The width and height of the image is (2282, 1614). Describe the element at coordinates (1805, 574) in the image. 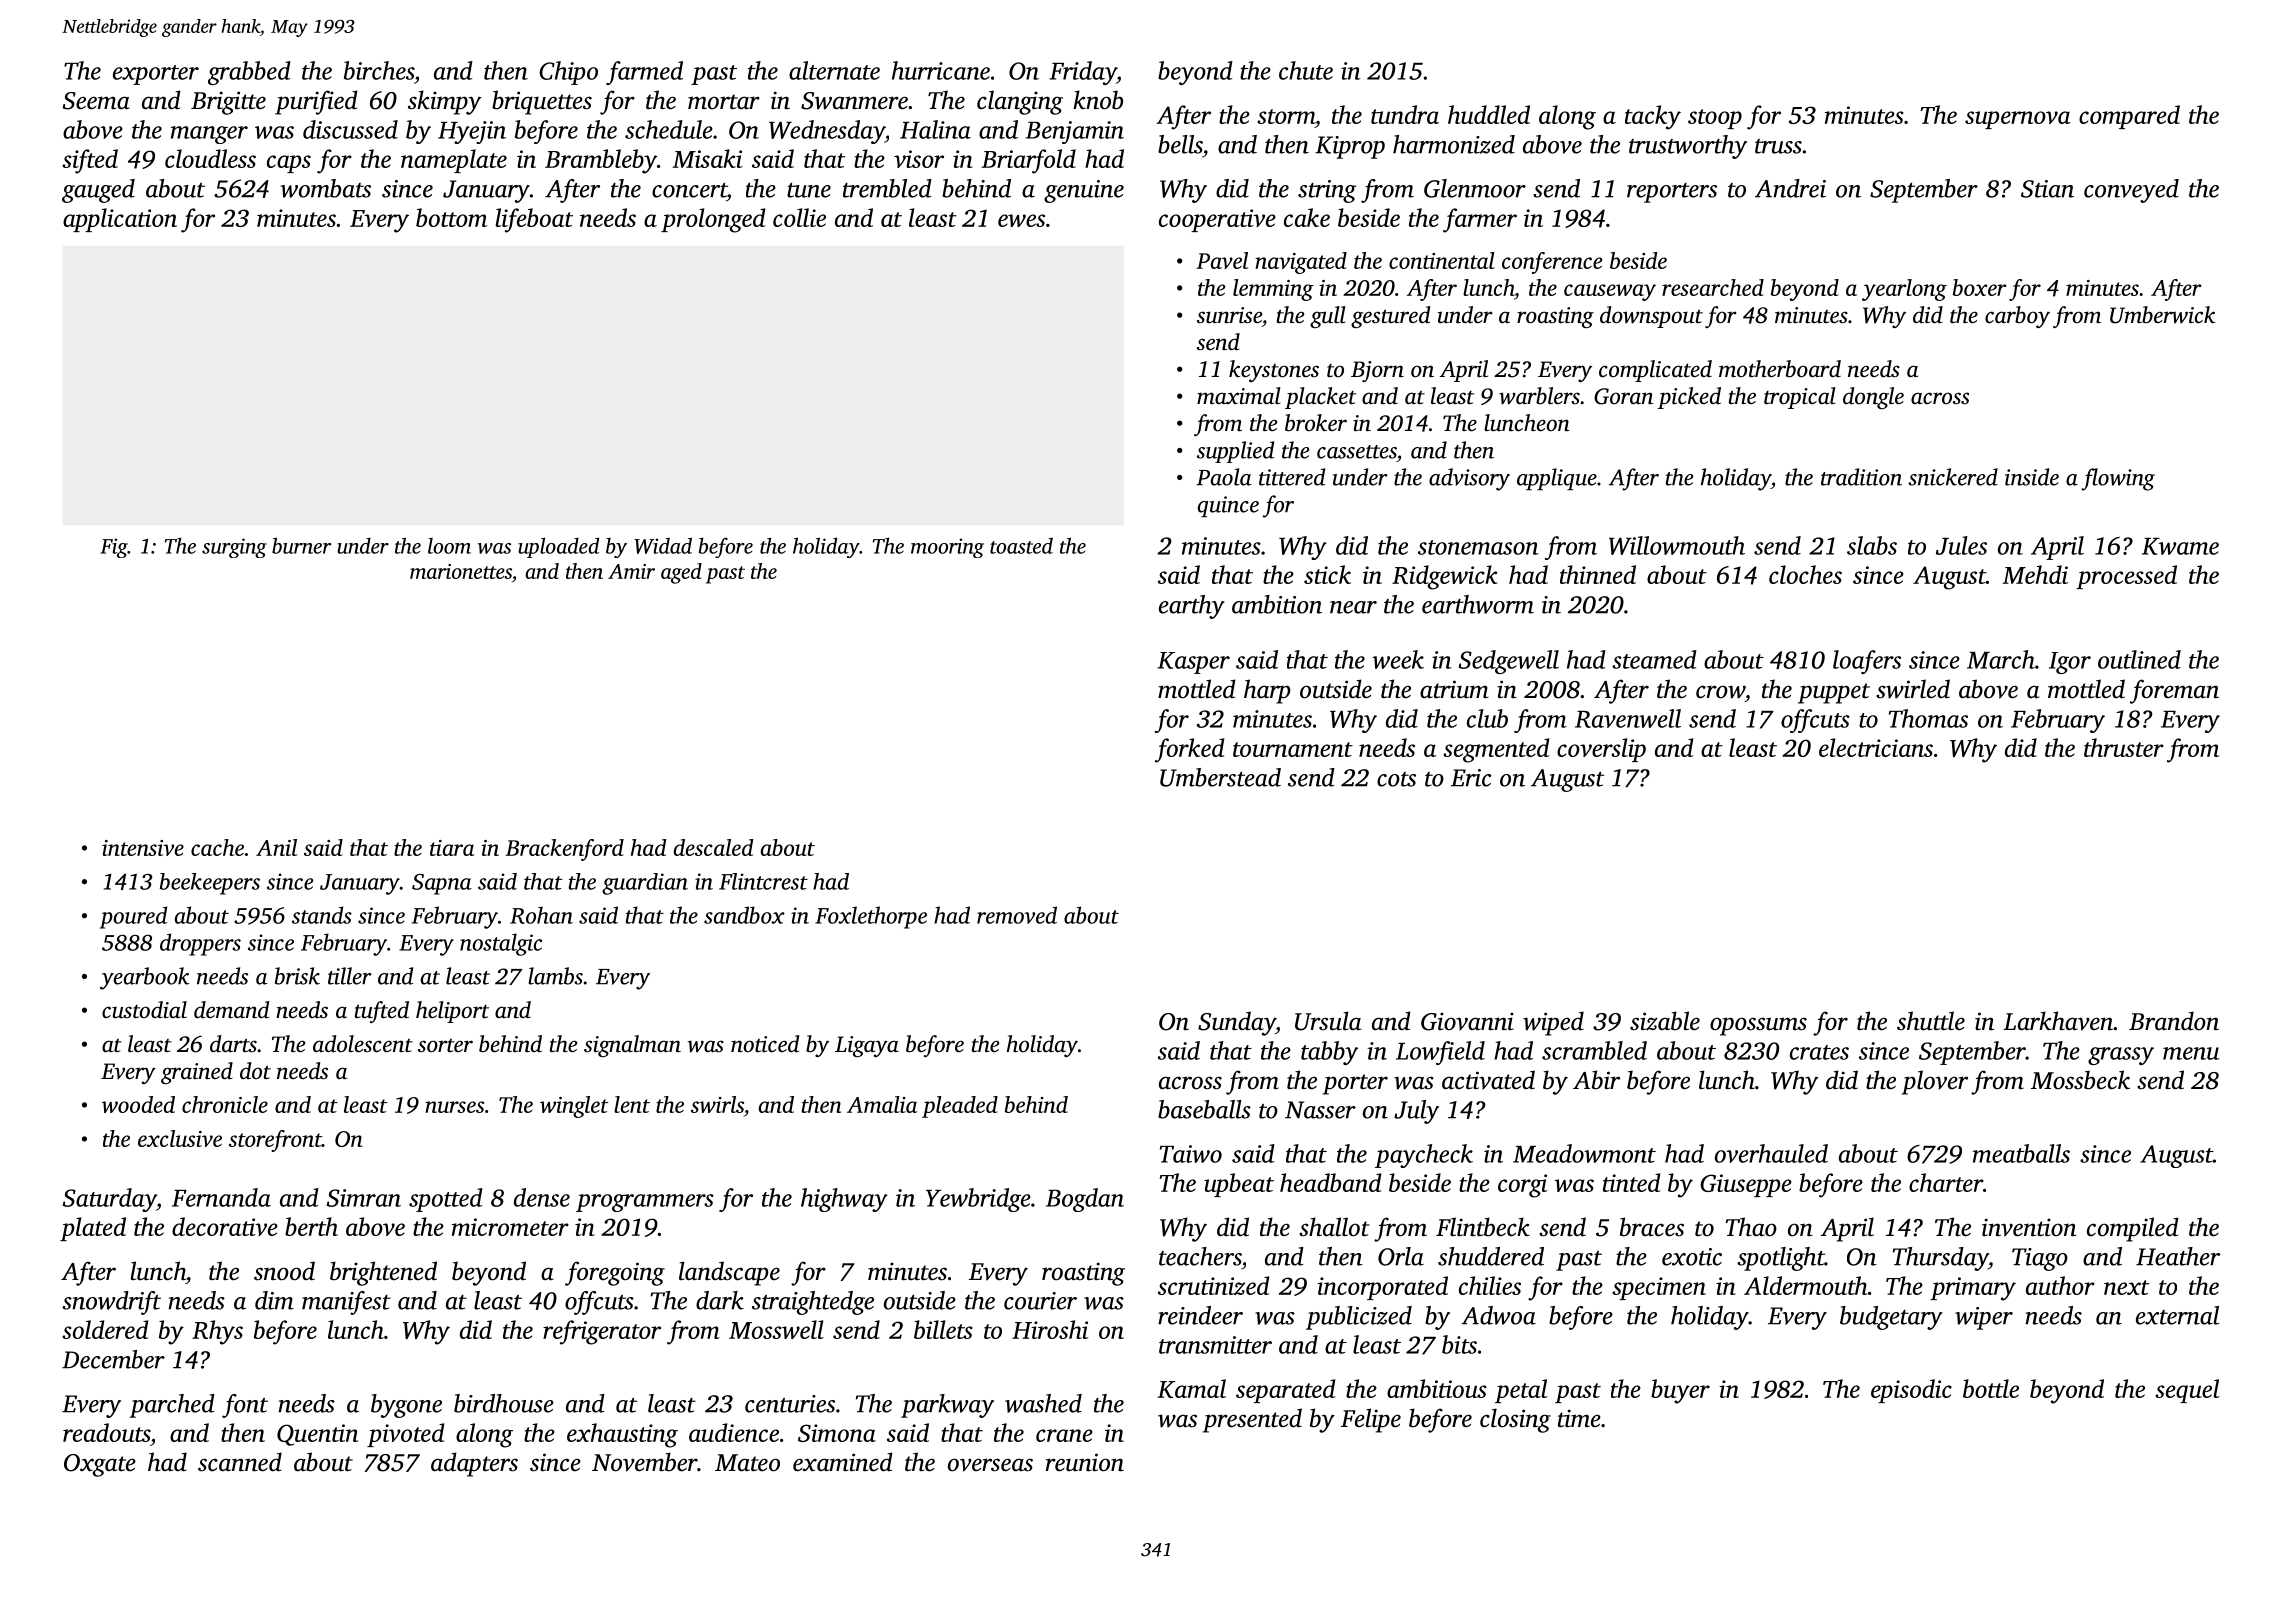

I see `cloches` at that location.
